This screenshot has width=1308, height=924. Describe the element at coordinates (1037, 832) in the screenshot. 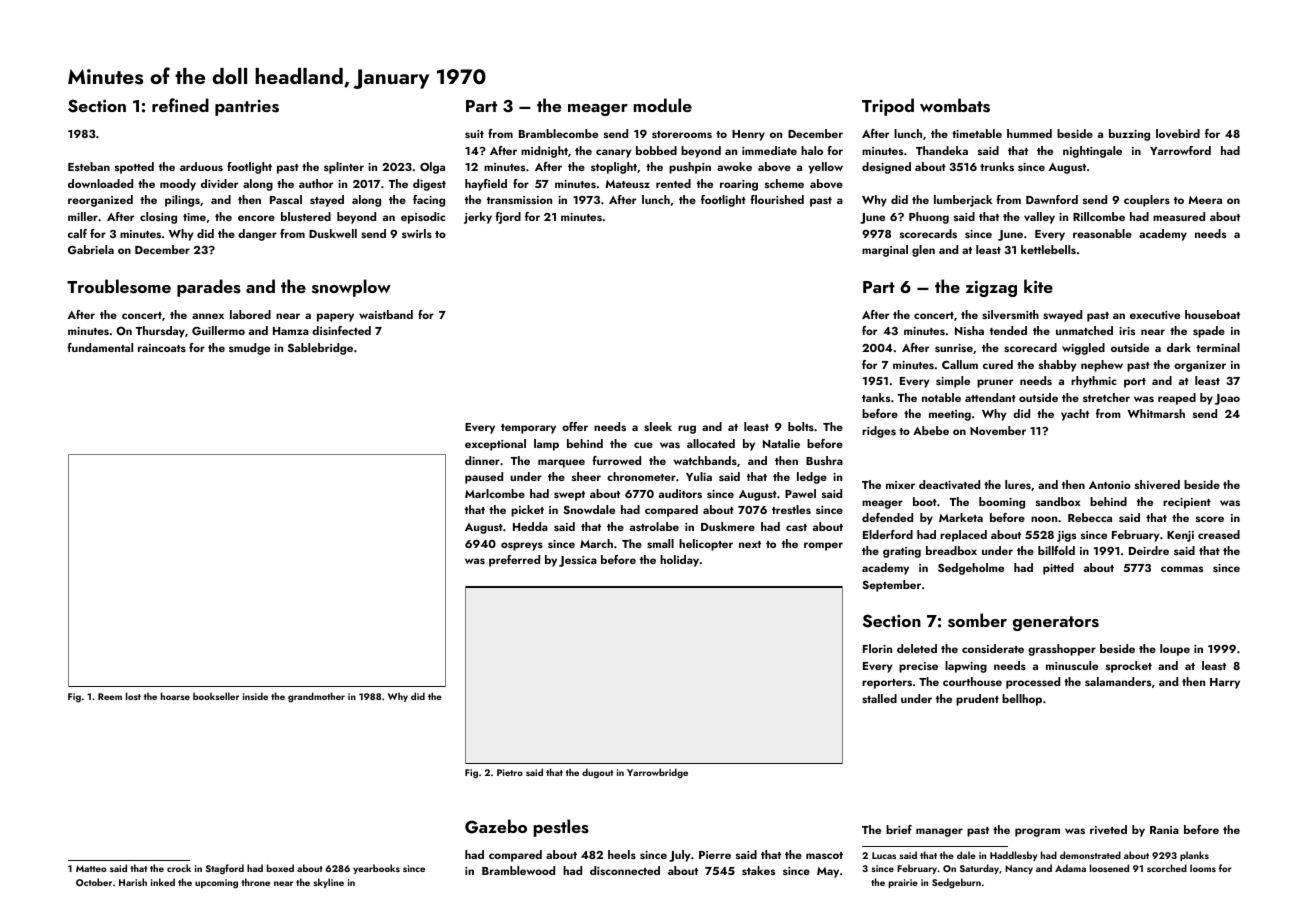

I see `program` at that location.
